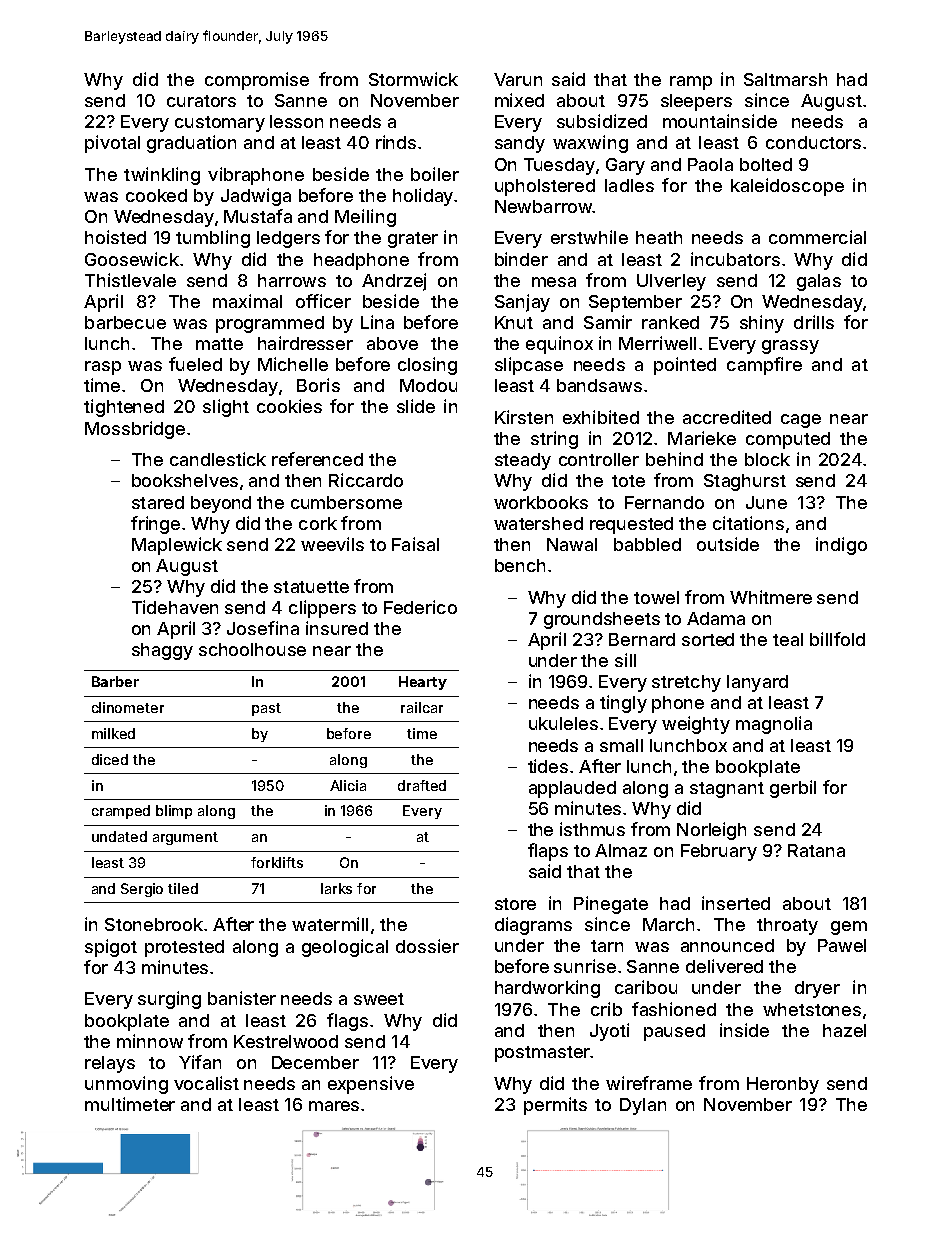 The height and width of the screenshot is (1233, 952). I want to click on Saltmarsh, so click(785, 79).
